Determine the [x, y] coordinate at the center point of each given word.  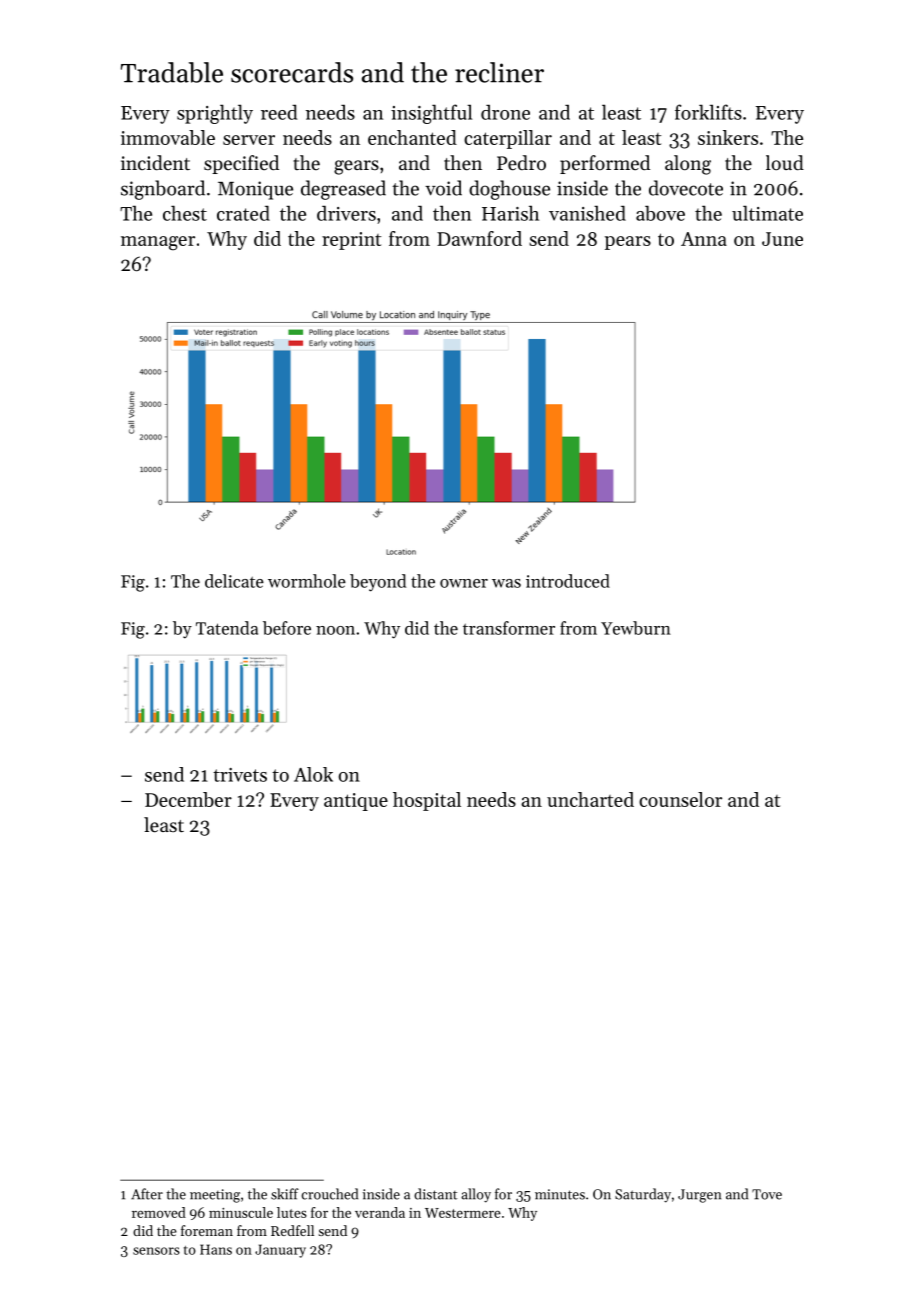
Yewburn [636, 628]
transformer [509, 628]
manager [158, 243]
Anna [704, 239]
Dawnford [479, 238]
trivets [240, 775]
